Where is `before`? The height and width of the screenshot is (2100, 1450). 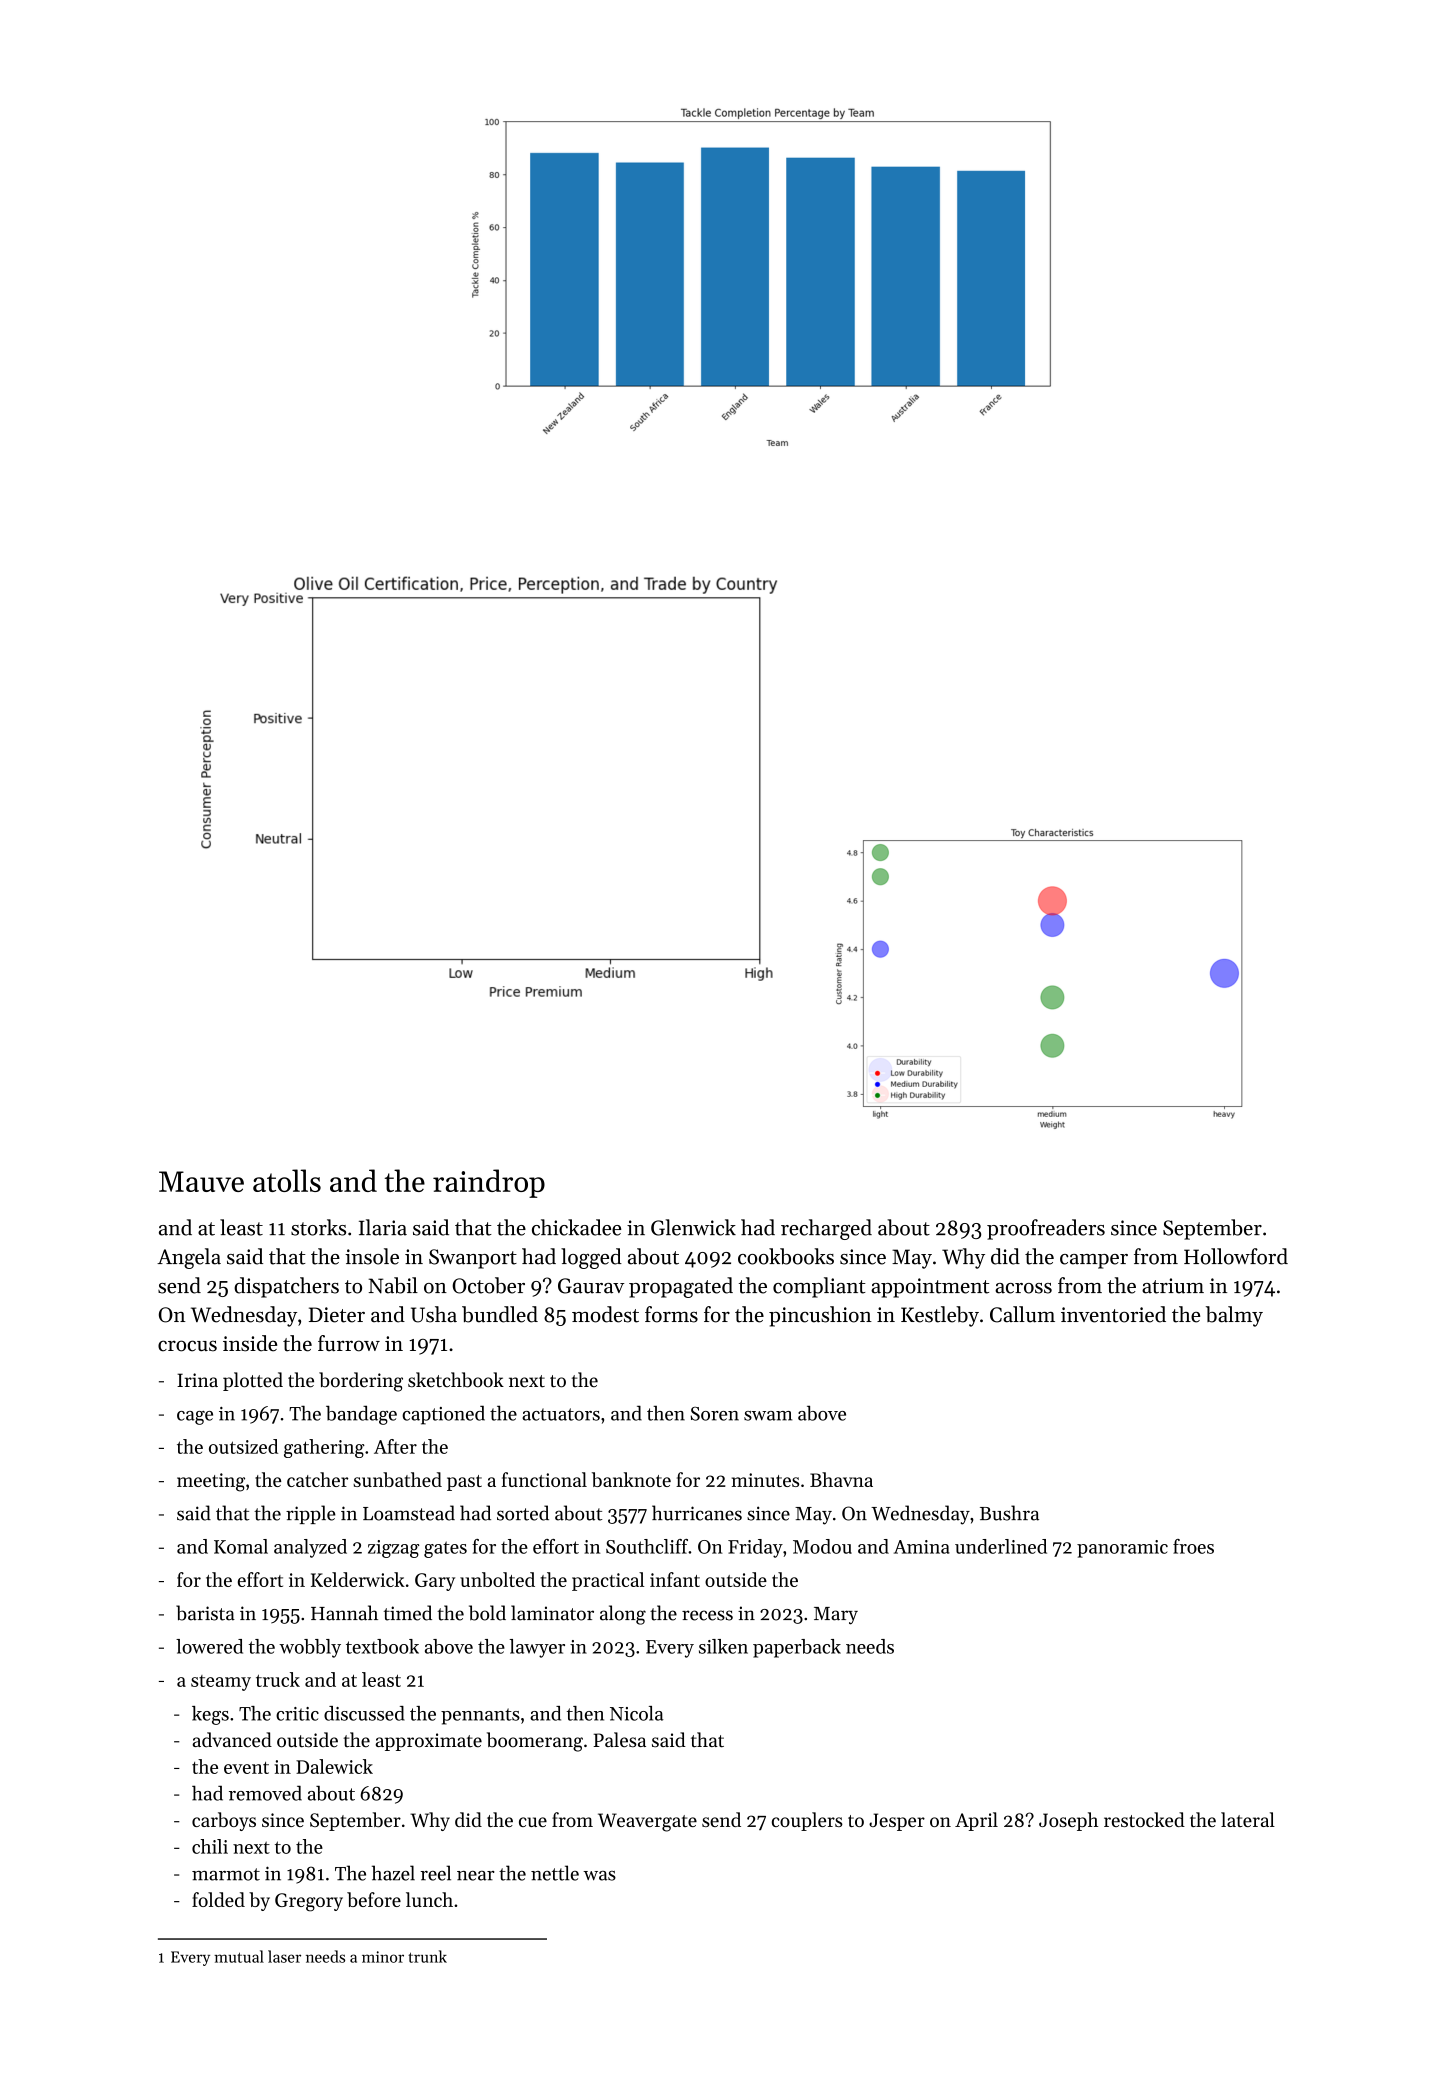 before is located at coordinates (374, 1899).
